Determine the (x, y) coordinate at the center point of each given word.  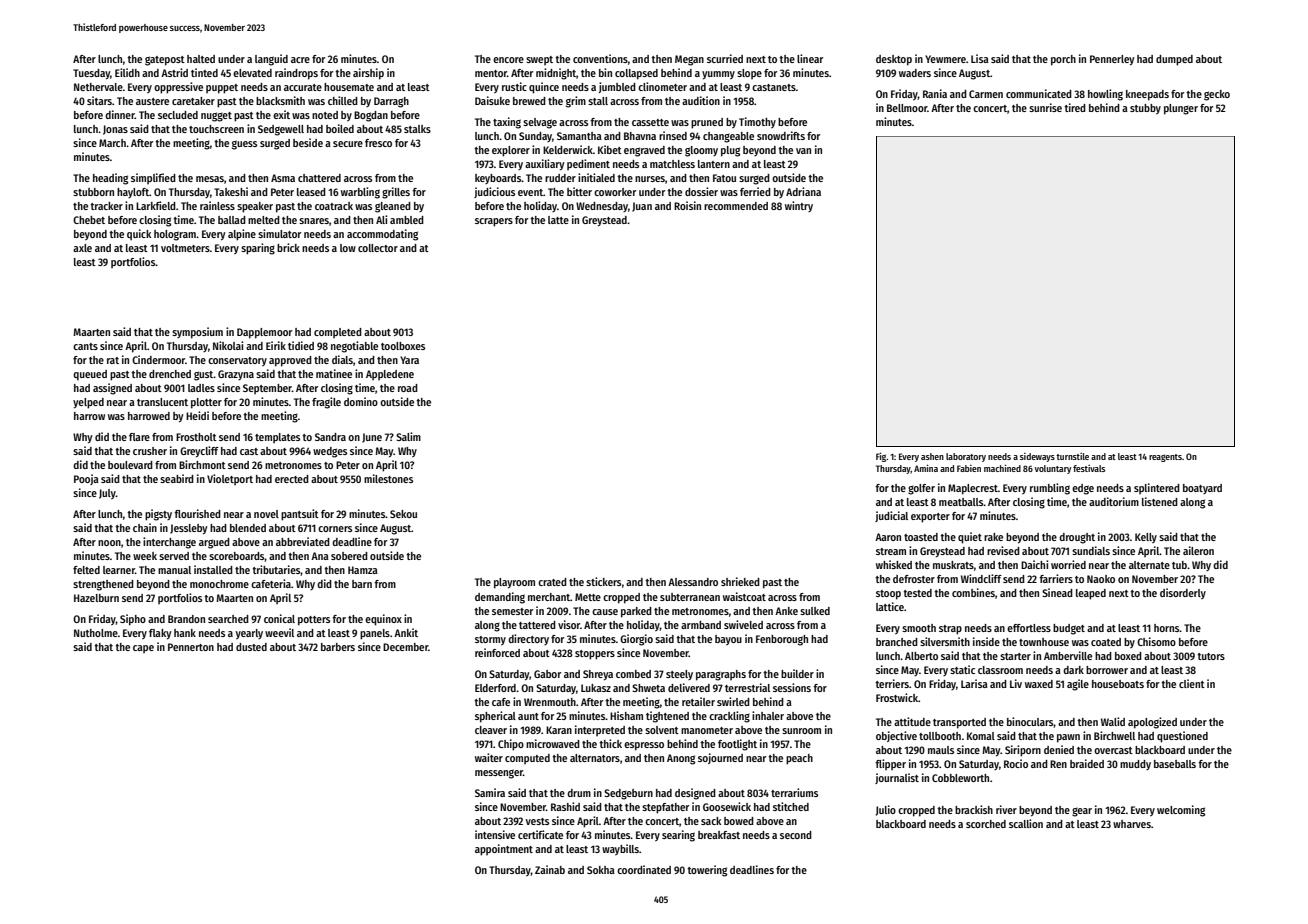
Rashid (565, 806)
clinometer (662, 86)
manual (174, 570)
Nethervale (98, 87)
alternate (1149, 565)
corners (335, 529)
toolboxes (403, 346)
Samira (490, 792)
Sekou (403, 514)
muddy (1135, 765)
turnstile (1072, 456)
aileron (1198, 550)
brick (288, 247)
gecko (1217, 95)
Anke (786, 611)
